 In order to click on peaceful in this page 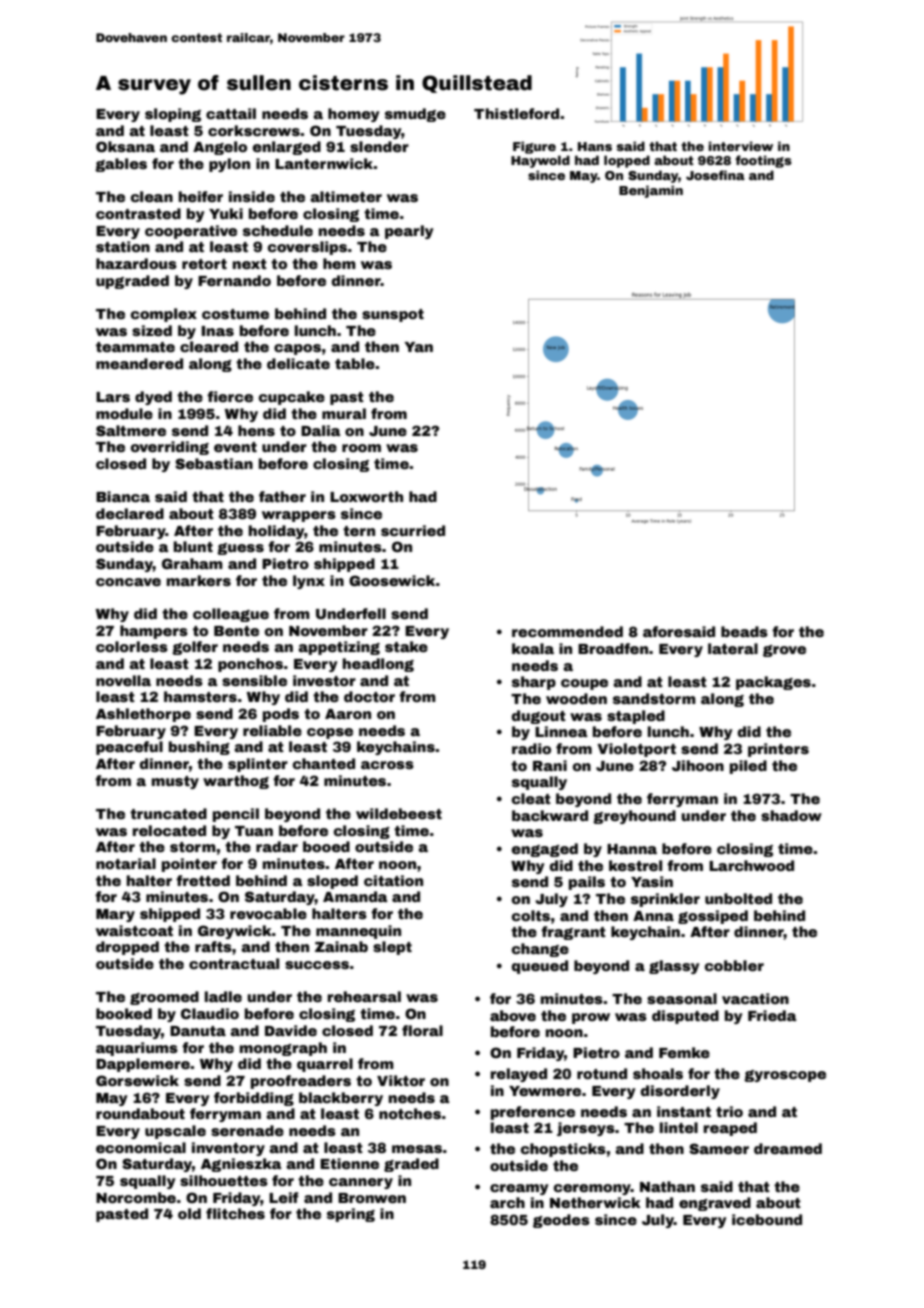, I will do `click(129, 748)`.
